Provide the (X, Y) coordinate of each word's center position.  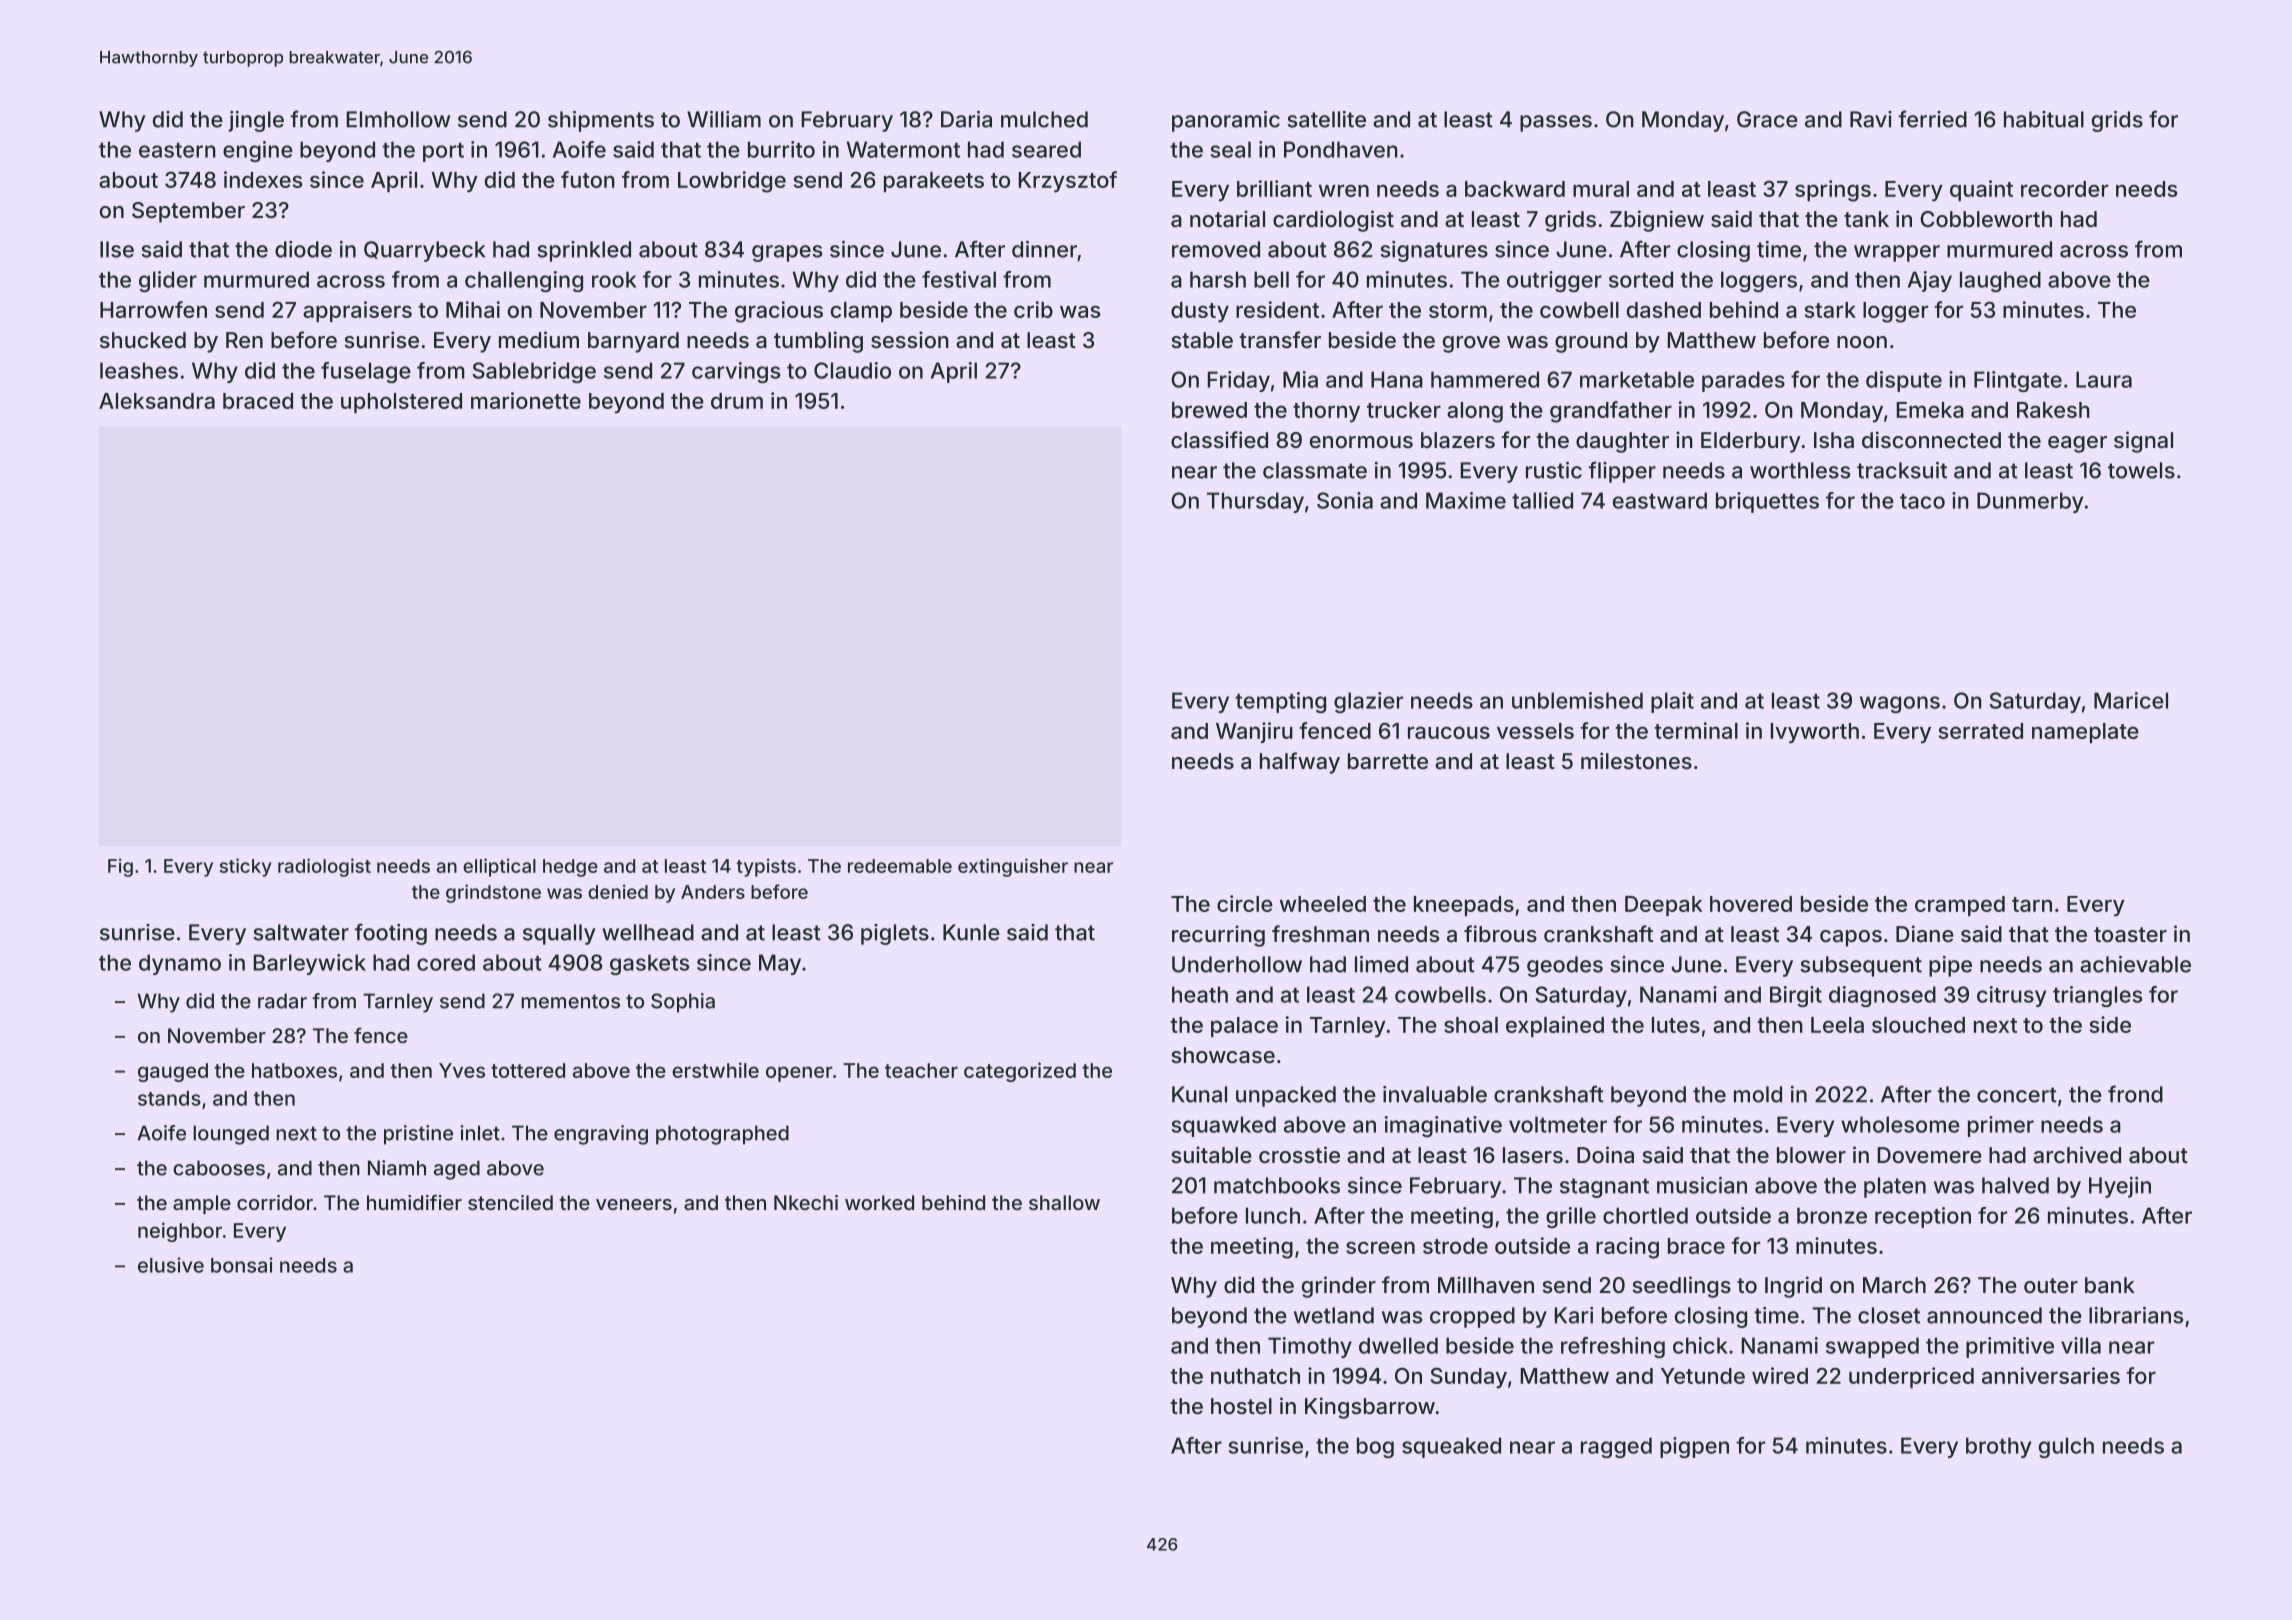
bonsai (242, 1265)
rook (614, 279)
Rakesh (2053, 410)
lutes (1676, 1025)
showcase (1223, 1055)
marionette (526, 400)
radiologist (324, 867)
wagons (1900, 704)
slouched (1918, 1025)
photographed (722, 1135)
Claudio (852, 370)
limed (1381, 964)
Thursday (1255, 502)
